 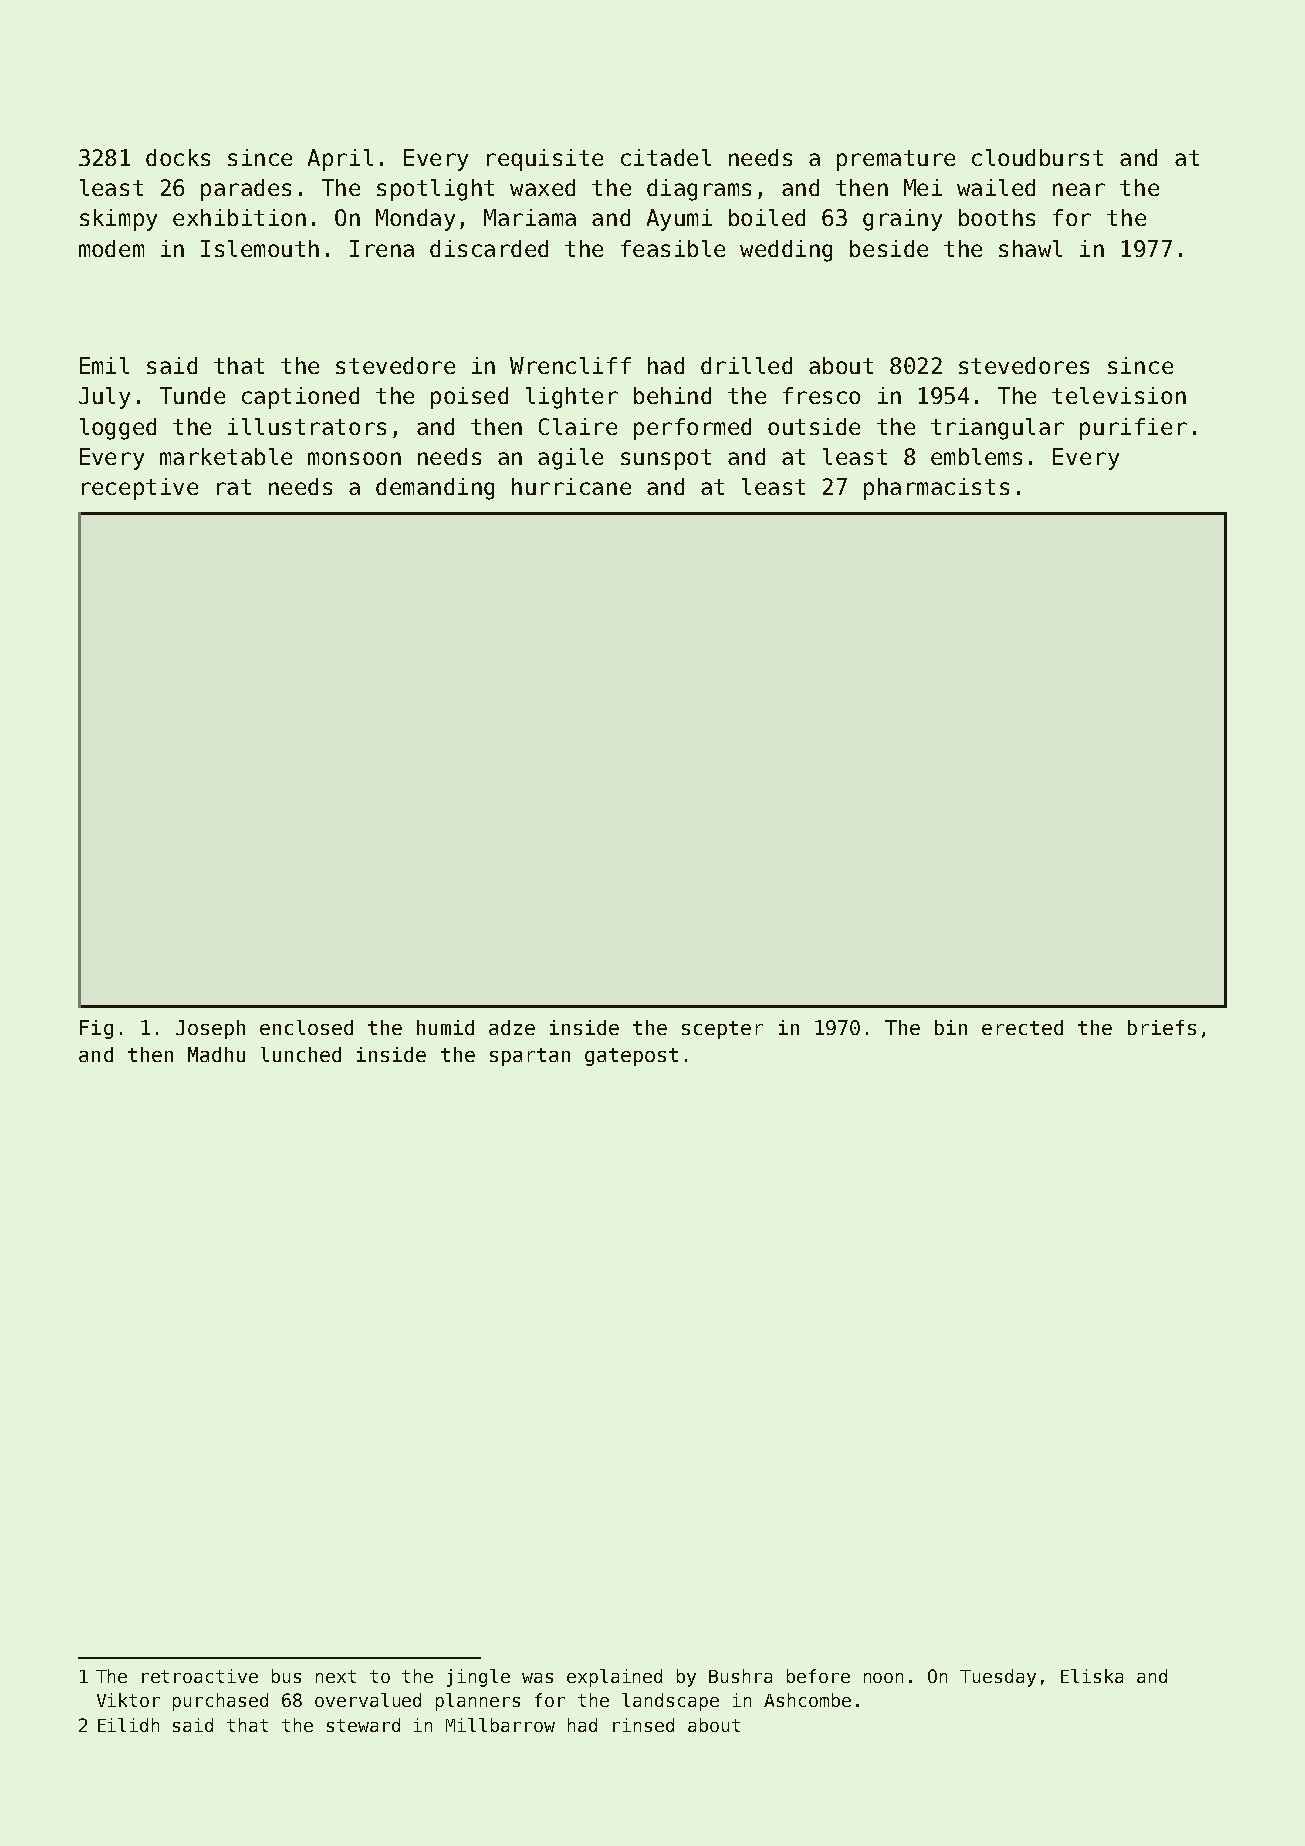 What do you see at coordinates (1162, 1027) in the screenshot?
I see `briefs` at bounding box center [1162, 1027].
